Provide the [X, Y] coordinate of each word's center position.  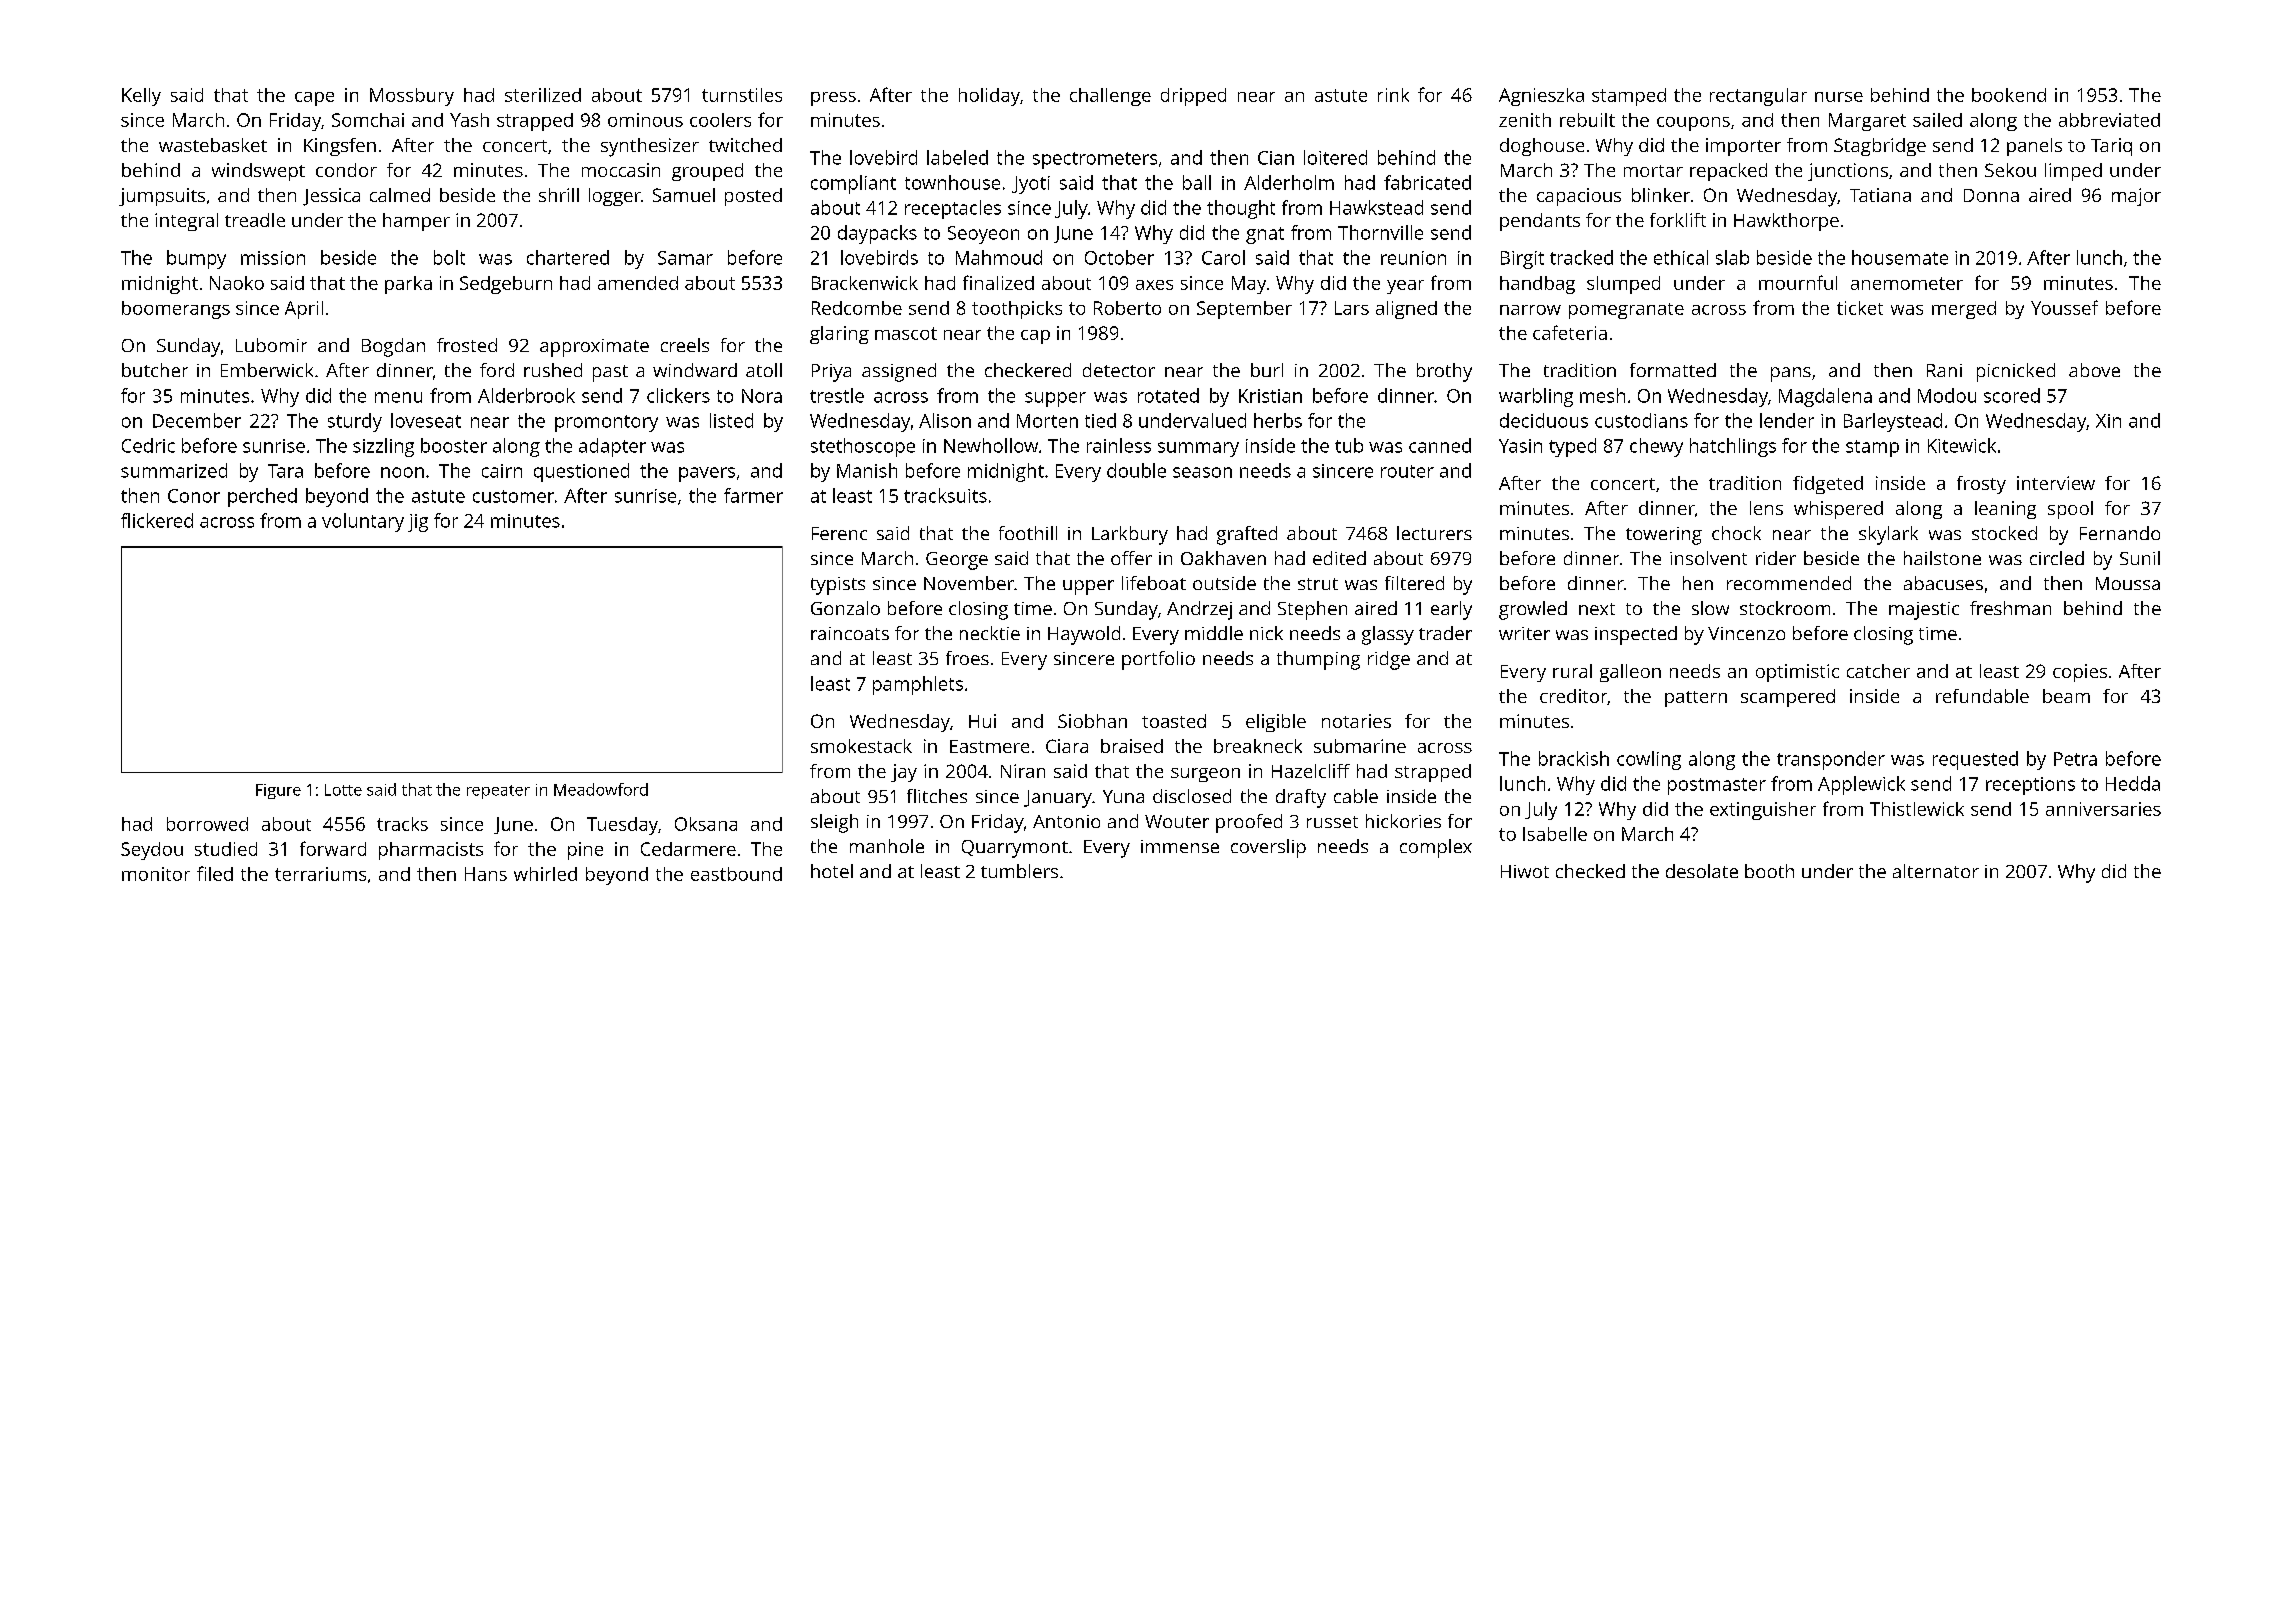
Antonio [1066, 821]
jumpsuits [162, 197]
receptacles [953, 209]
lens [1766, 508]
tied [1100, 420]
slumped [1623, 285]
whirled [545, 874]
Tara [285, 471]
